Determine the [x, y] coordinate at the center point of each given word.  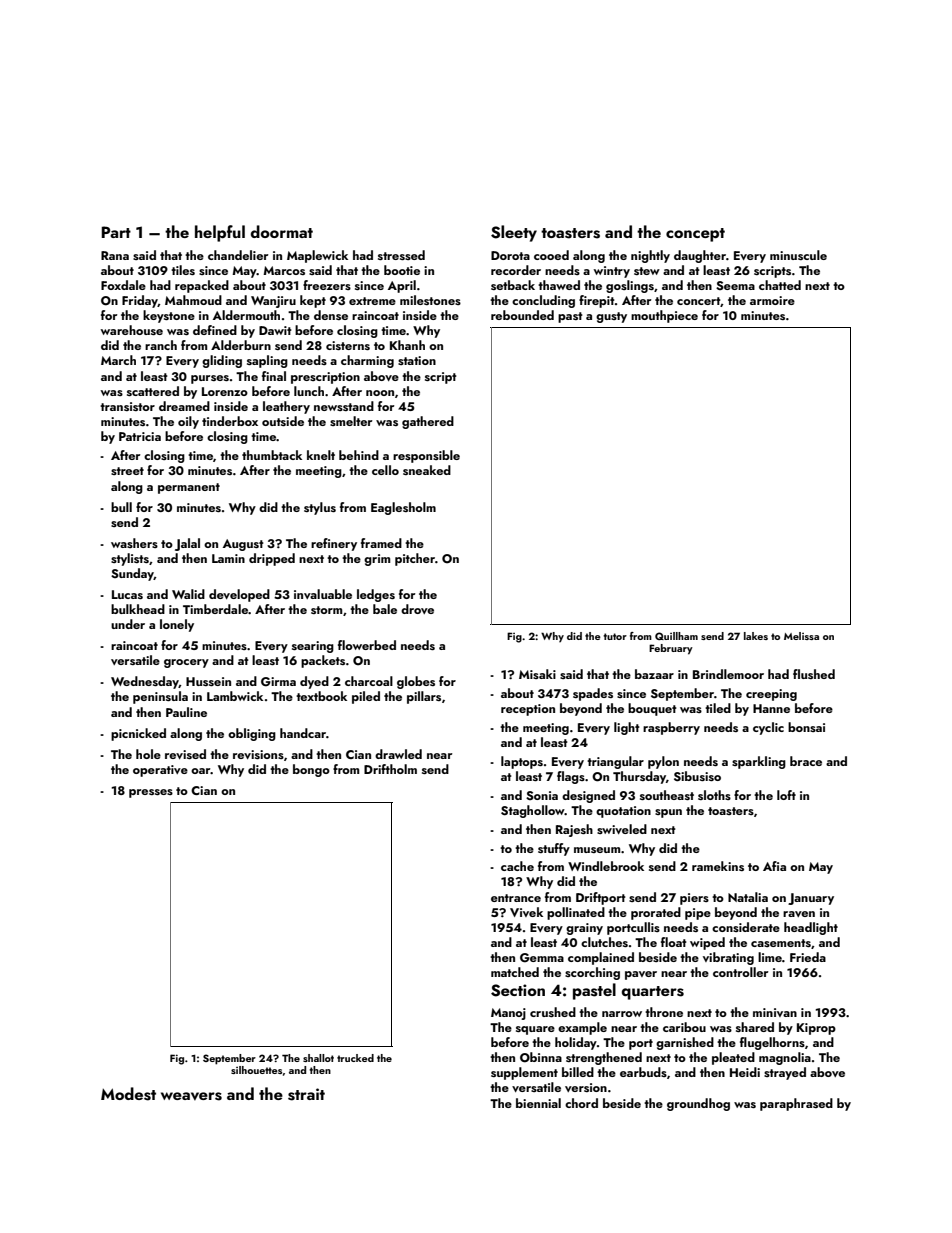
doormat [282, 231]
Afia [774, 866]
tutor [615, 636]
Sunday [132, 574]
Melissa [801, 636]
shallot [318, 1058]
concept [695, 235]
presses [151, 793]
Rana [115, 255]
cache [517, 866]
